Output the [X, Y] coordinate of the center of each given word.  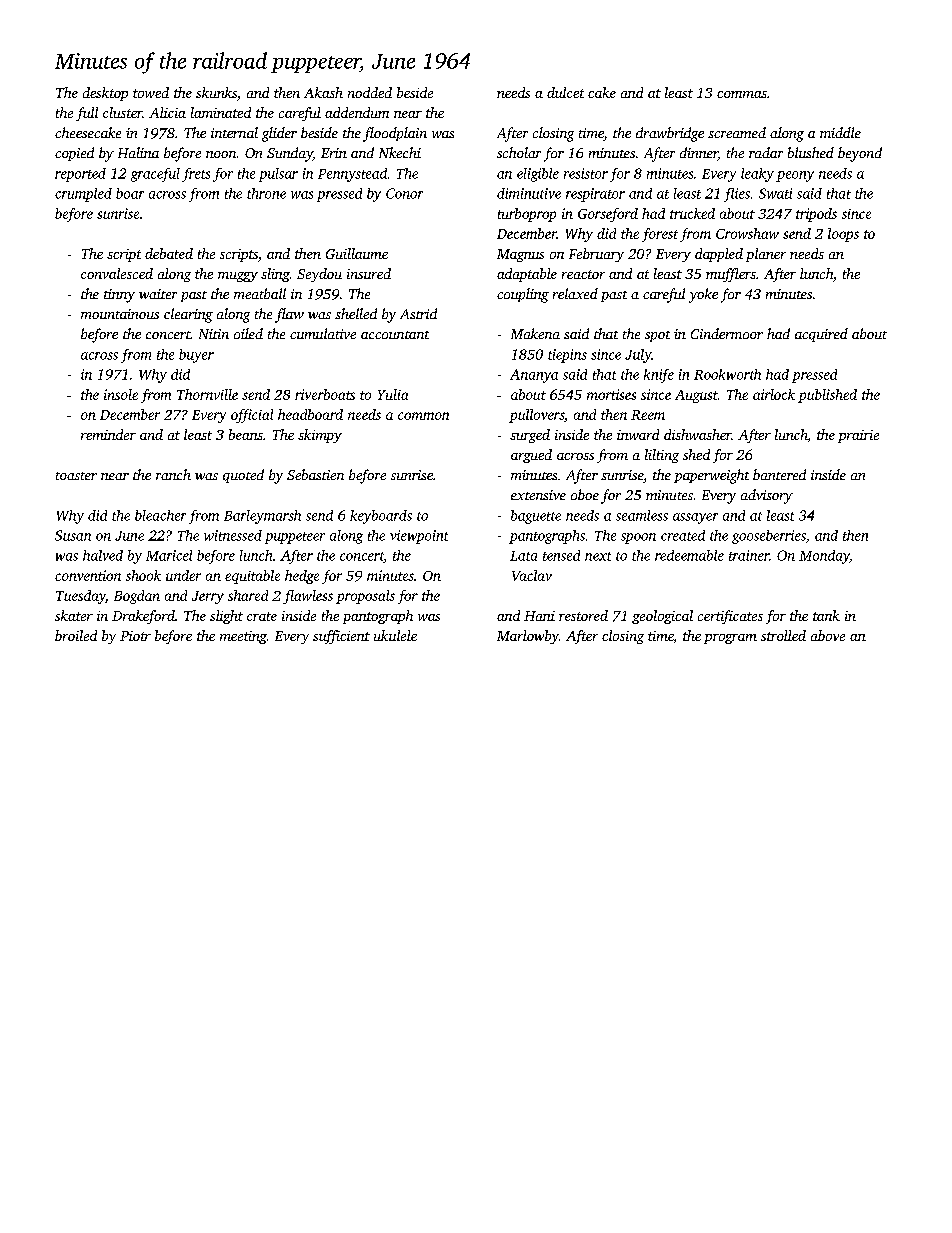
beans [246, 434]
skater [74, 615]
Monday [824, 557]
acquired [821, 335]
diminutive [529, 193]
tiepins [567, 356]
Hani [539, 616]
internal [234, 132]
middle [840, 132]
